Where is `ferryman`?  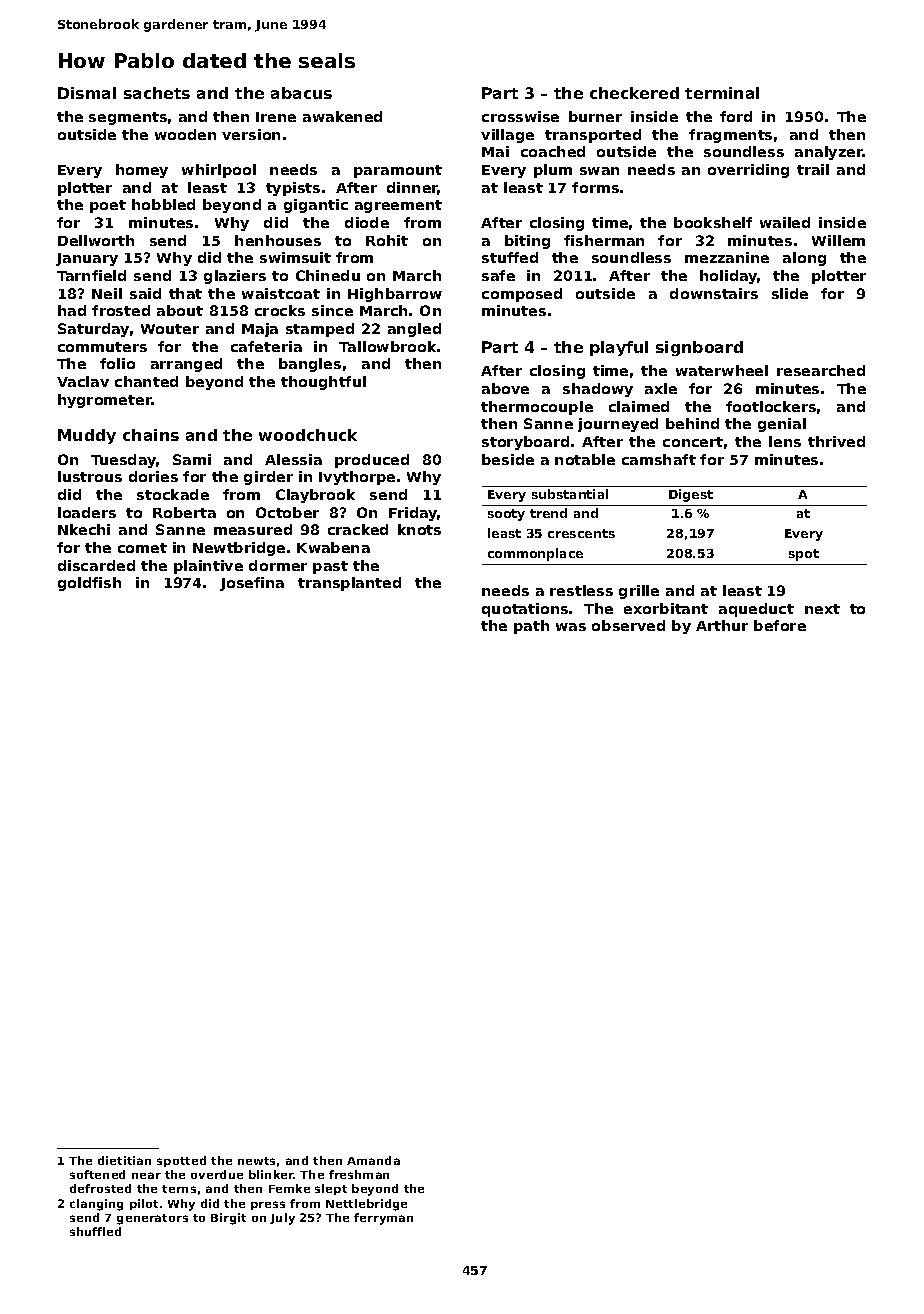 ferryman is located at coordinates (383, 1219).
